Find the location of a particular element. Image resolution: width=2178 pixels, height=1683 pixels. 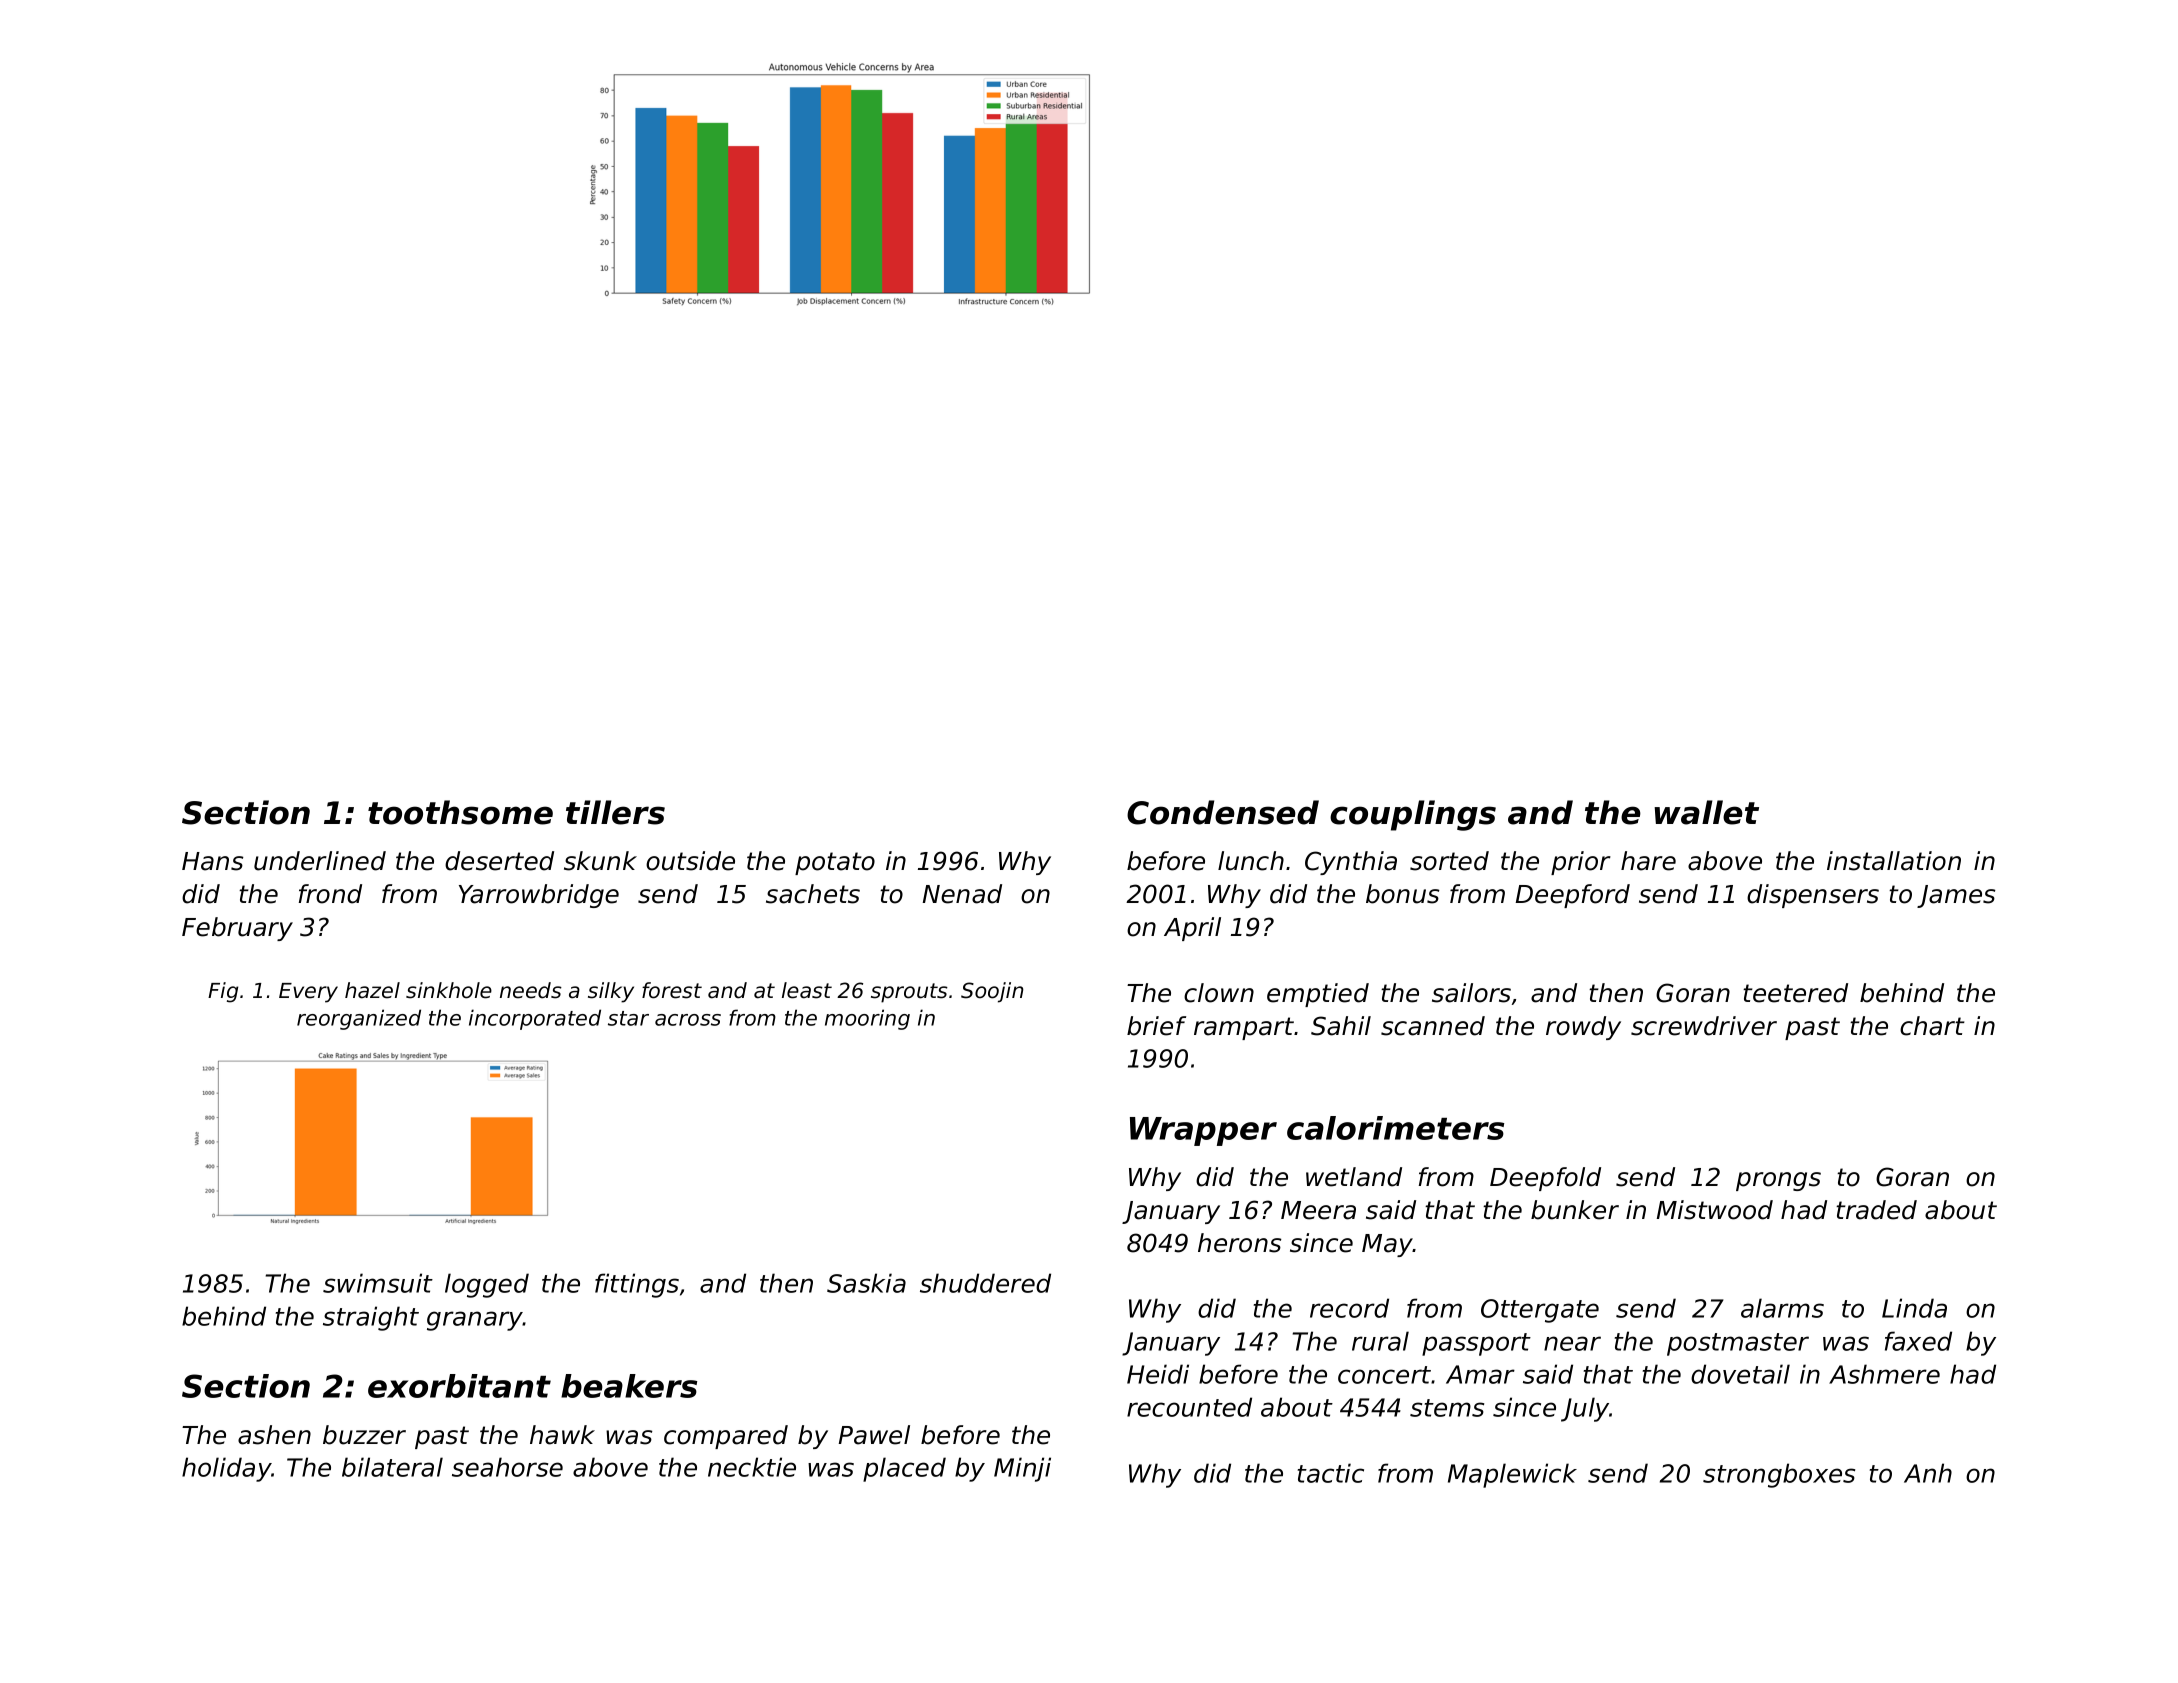

swimsuit is located at coordinates (378, 1283).
